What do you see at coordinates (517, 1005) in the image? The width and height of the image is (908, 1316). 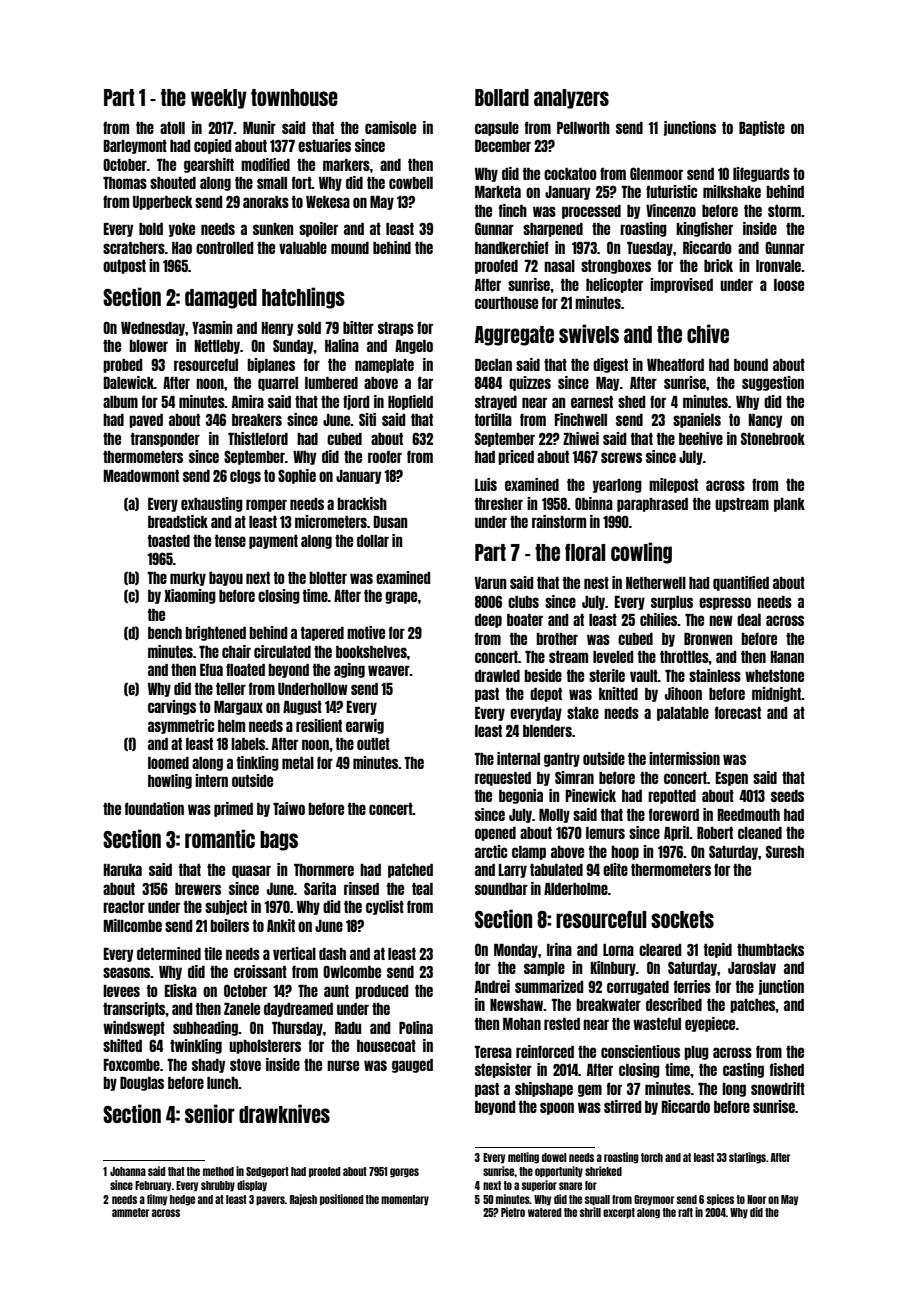 I see `Newshaw` at bounding box center [517, 1005].
